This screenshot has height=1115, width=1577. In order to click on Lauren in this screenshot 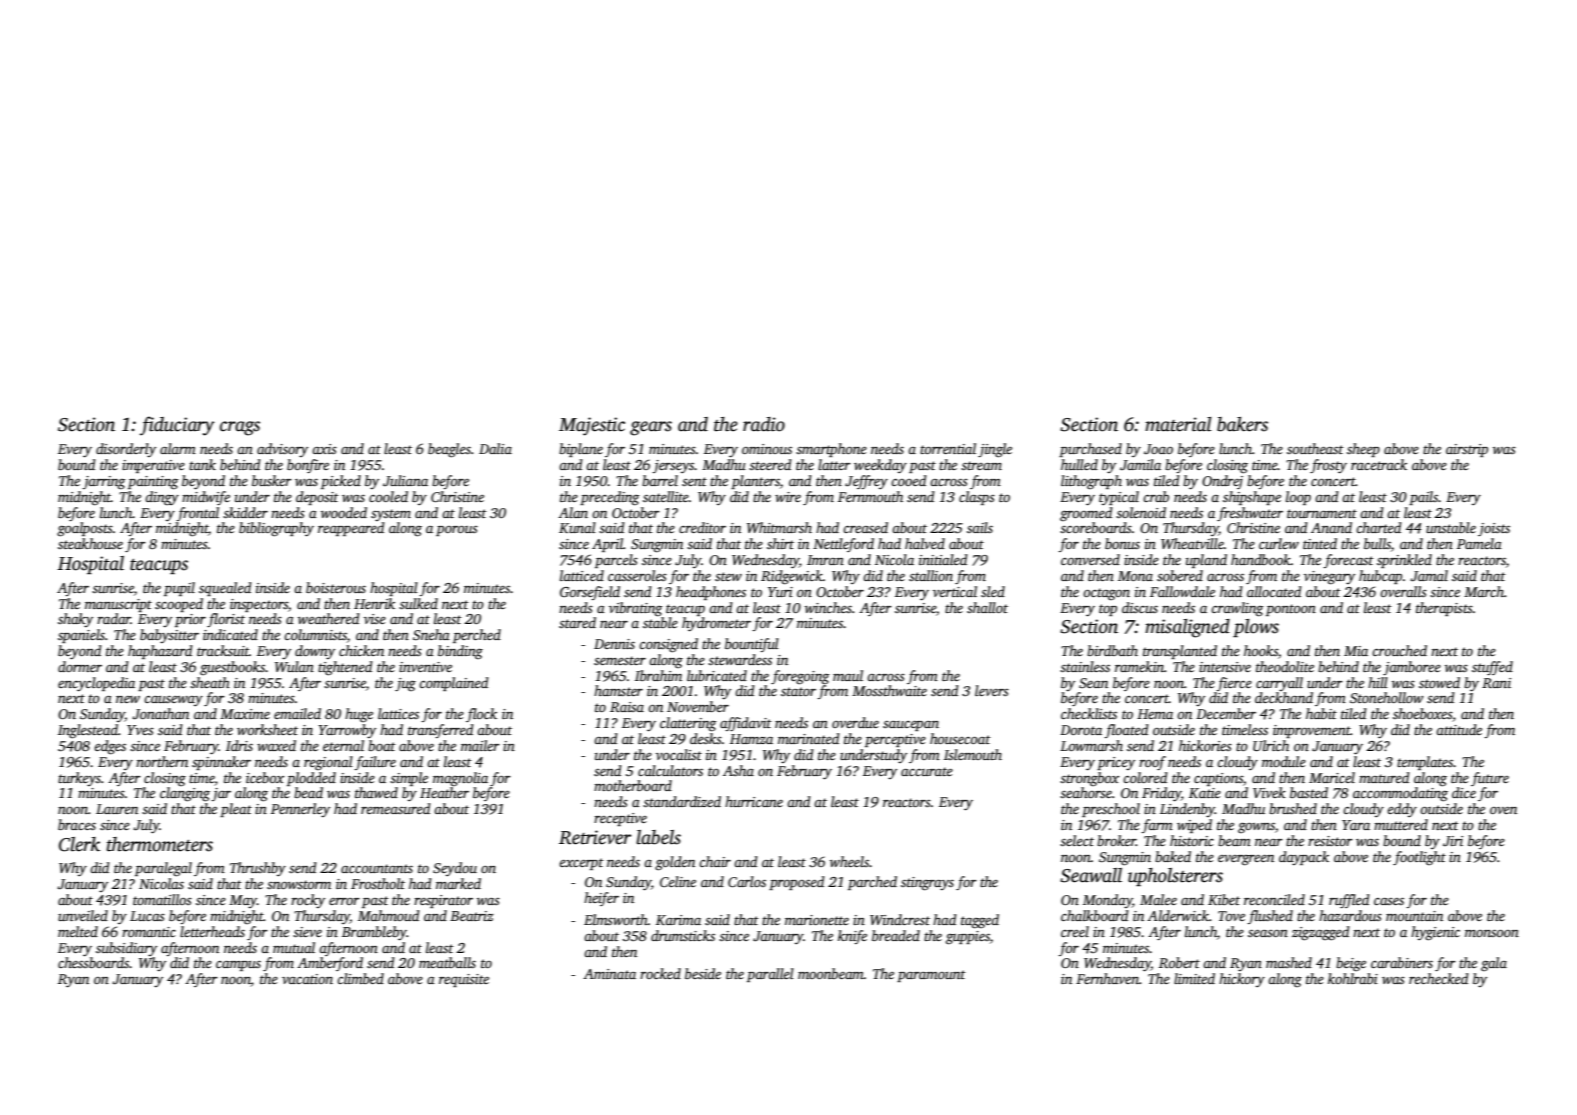, I will do `click(117, 809)`.
